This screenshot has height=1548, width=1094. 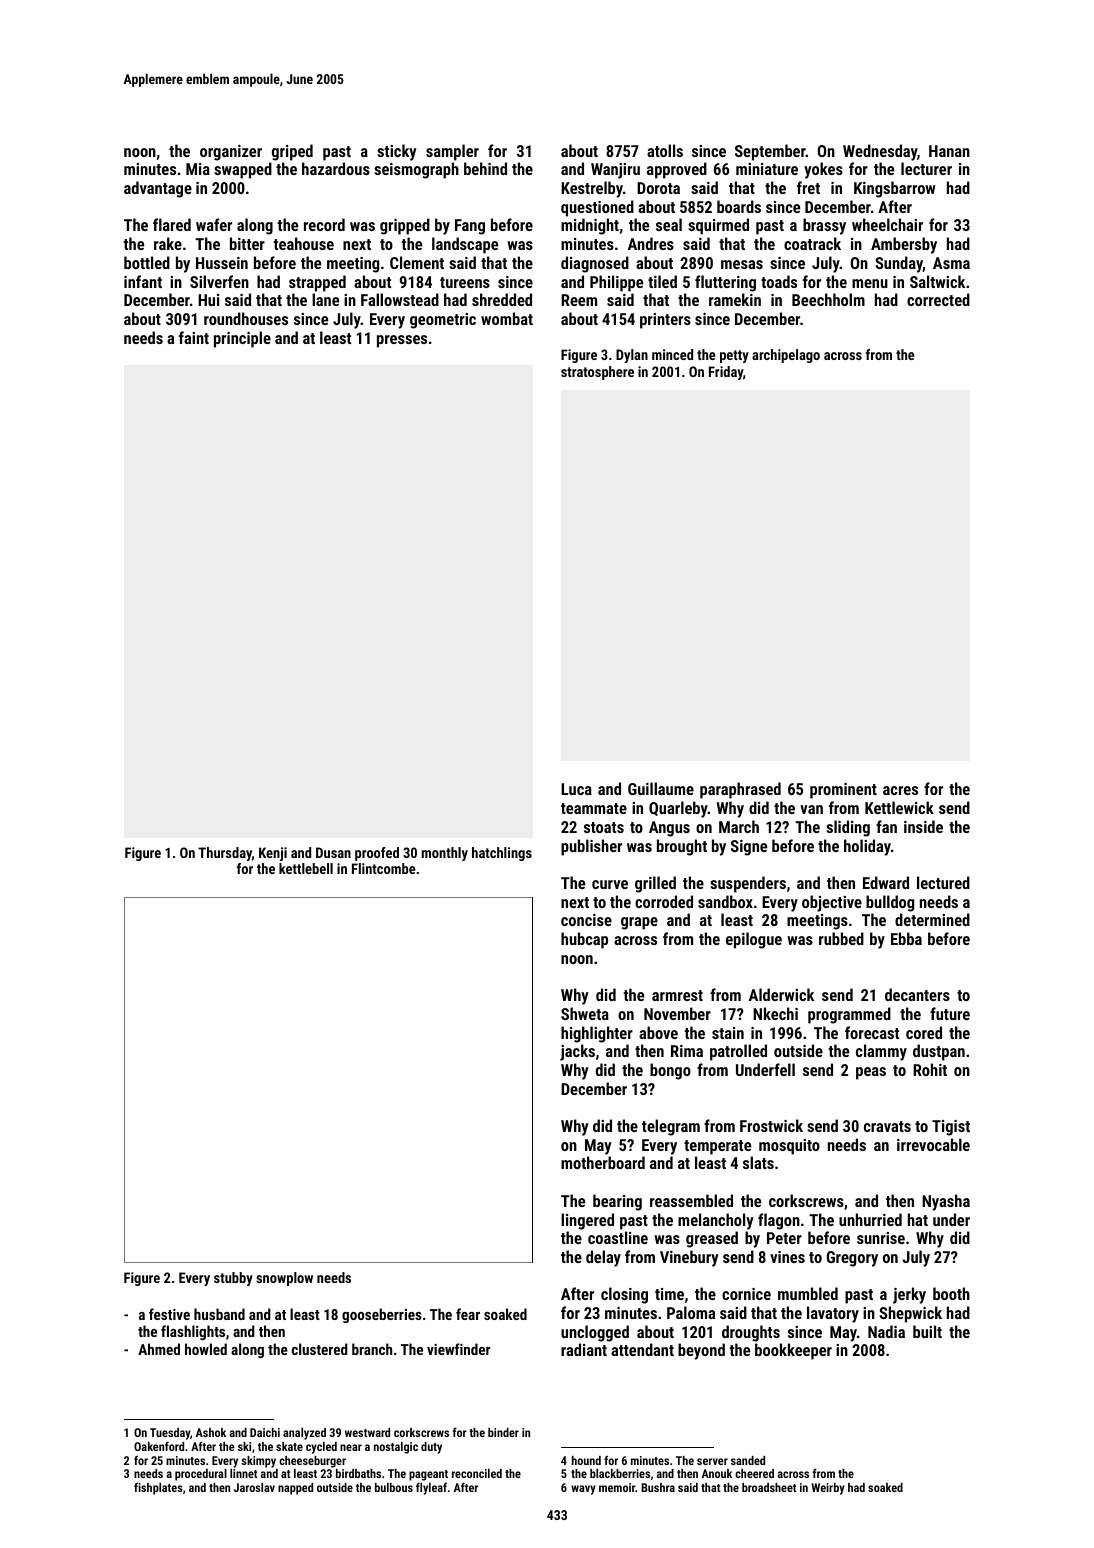 I want to click on mosquito, so click(x=789, y=1147).
